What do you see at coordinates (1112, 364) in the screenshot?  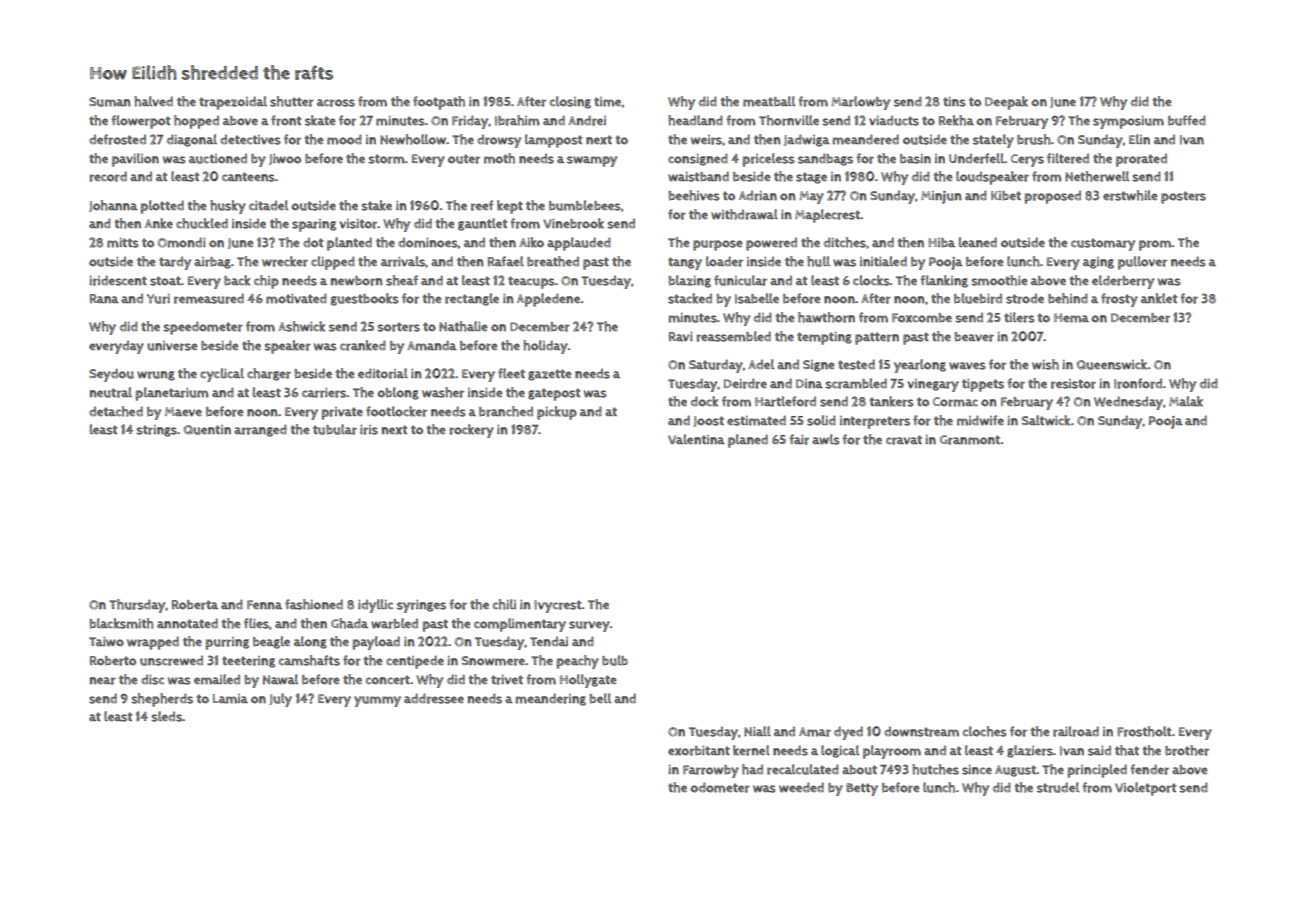 I see `Queenswick` at bounding box center [1112, 364].
